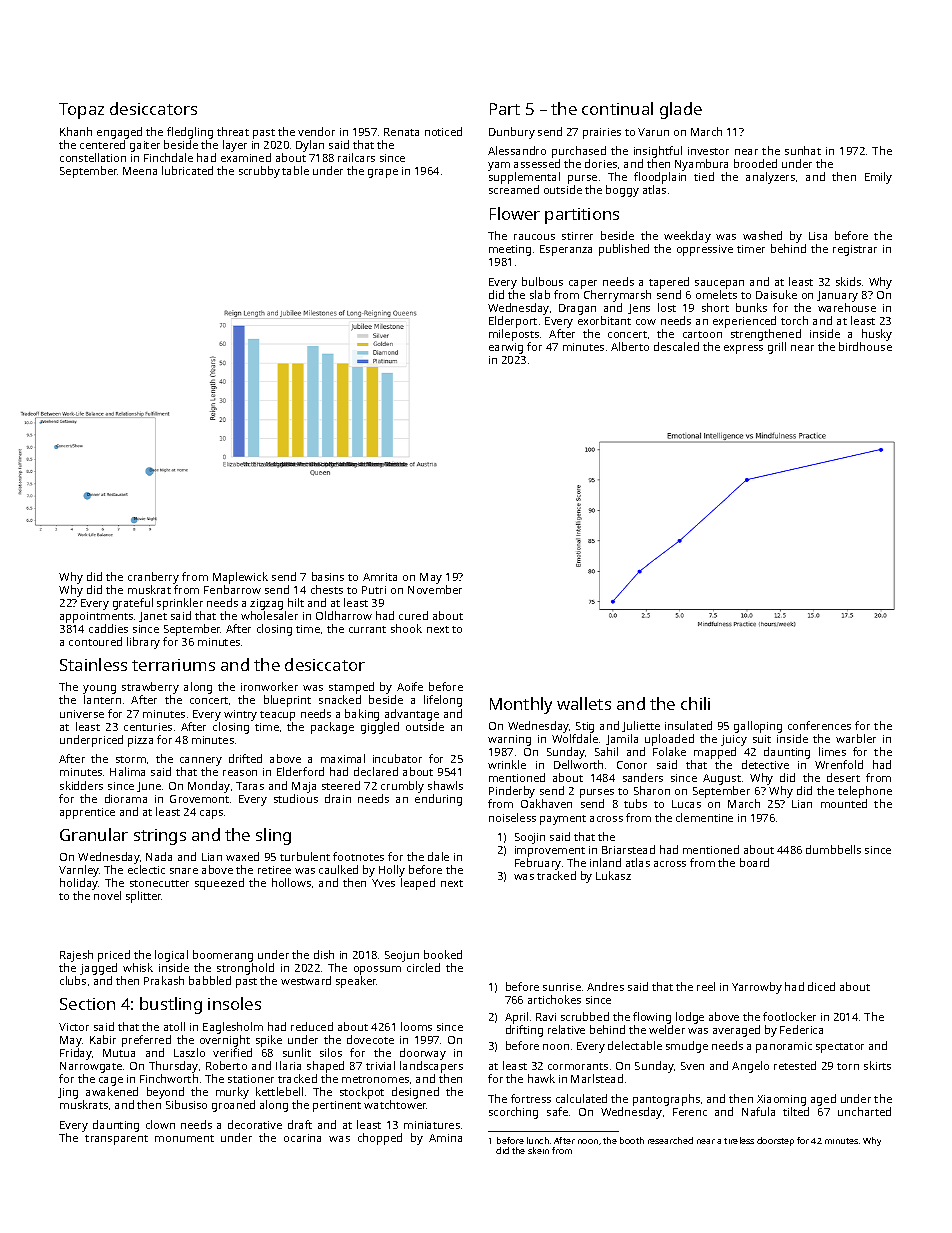  I want to click on fledgling, so click(190, 133).
